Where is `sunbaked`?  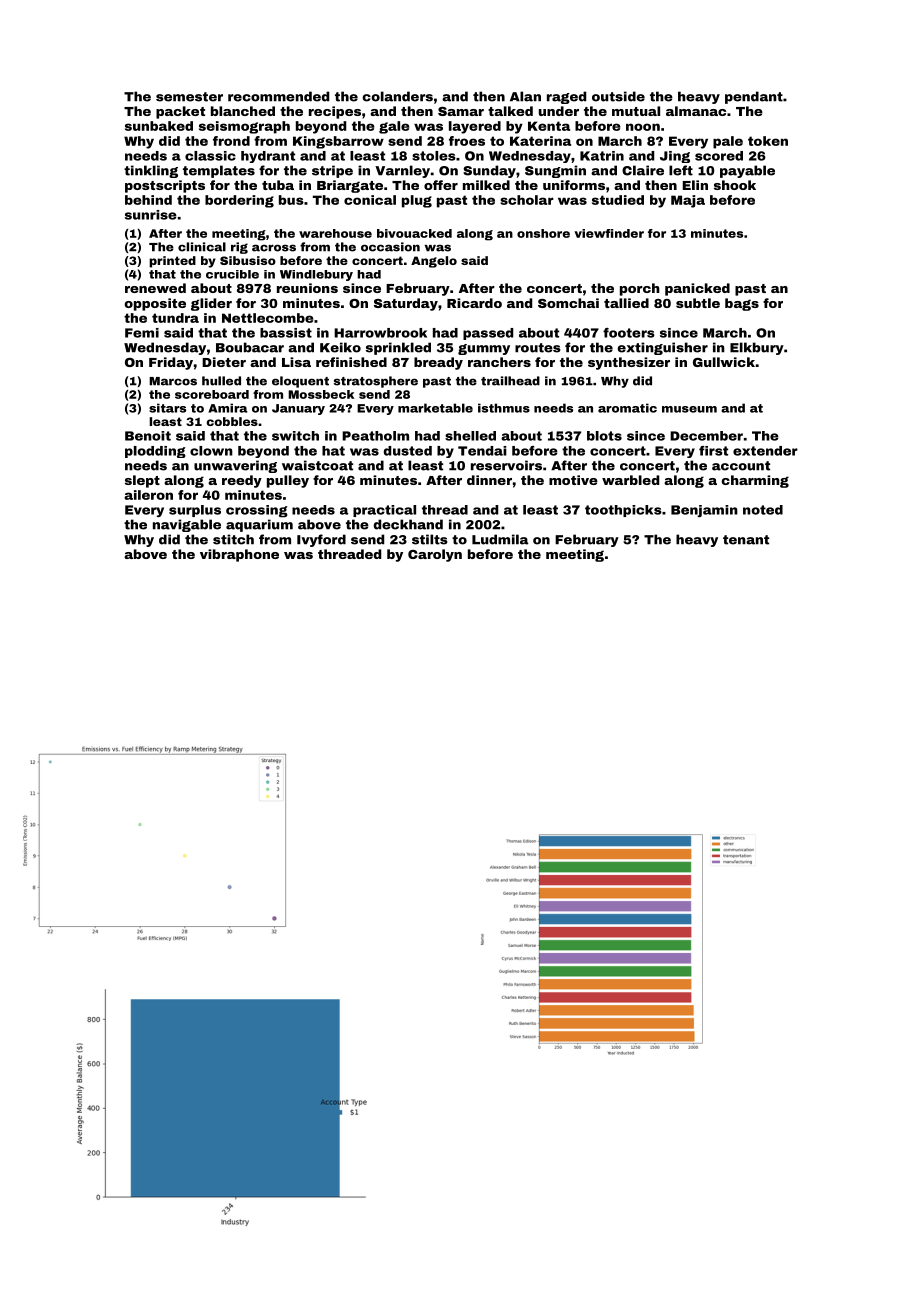 sunbaked is located at coordinates (159, 126).
